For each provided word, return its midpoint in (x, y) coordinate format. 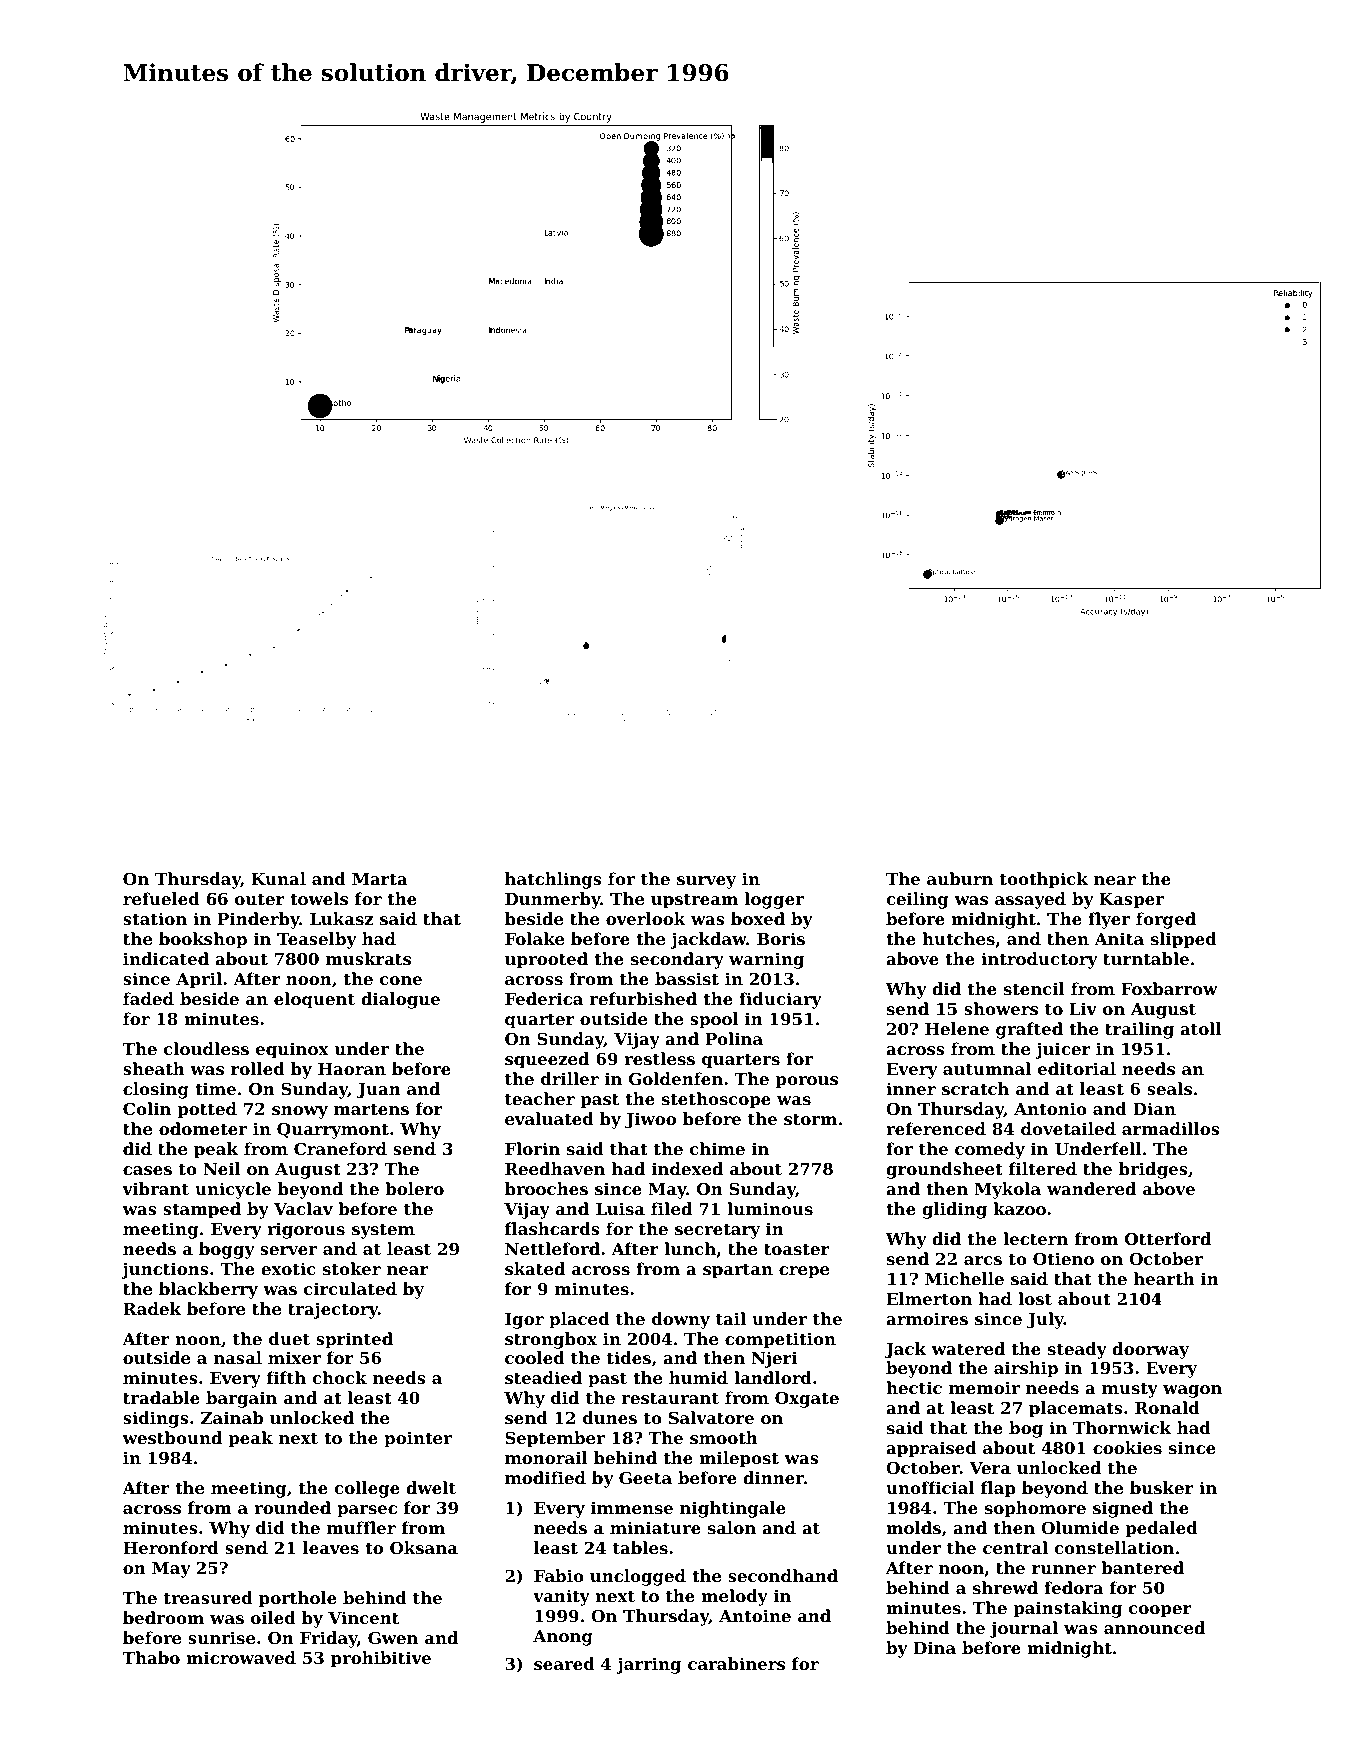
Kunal (279, 878)
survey (706, 882)
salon (732, 1527)
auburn (960, 878)
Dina (935, 1647)
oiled (273, 1617)
